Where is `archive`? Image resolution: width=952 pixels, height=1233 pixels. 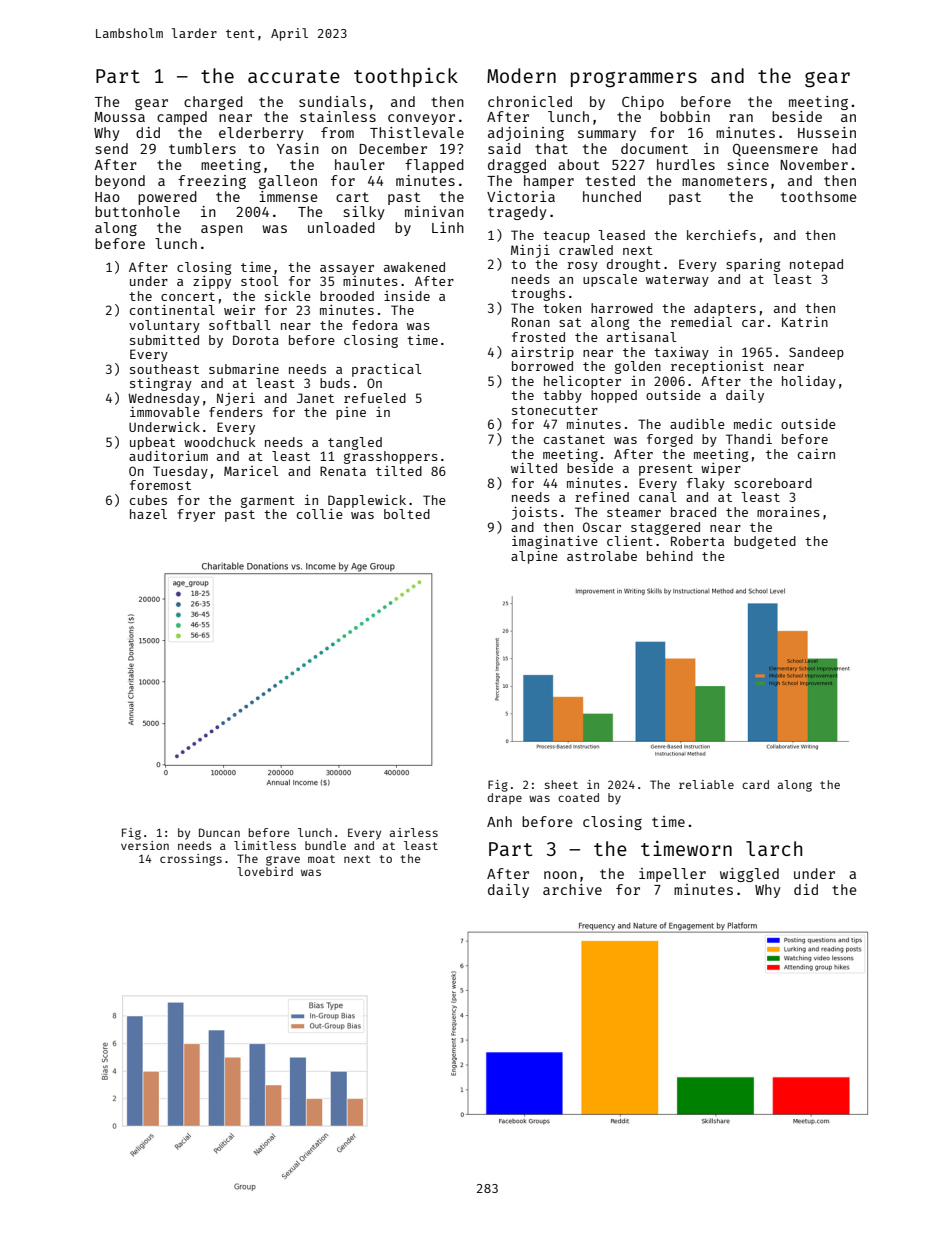
archive is located at coordinates (572, 889).
